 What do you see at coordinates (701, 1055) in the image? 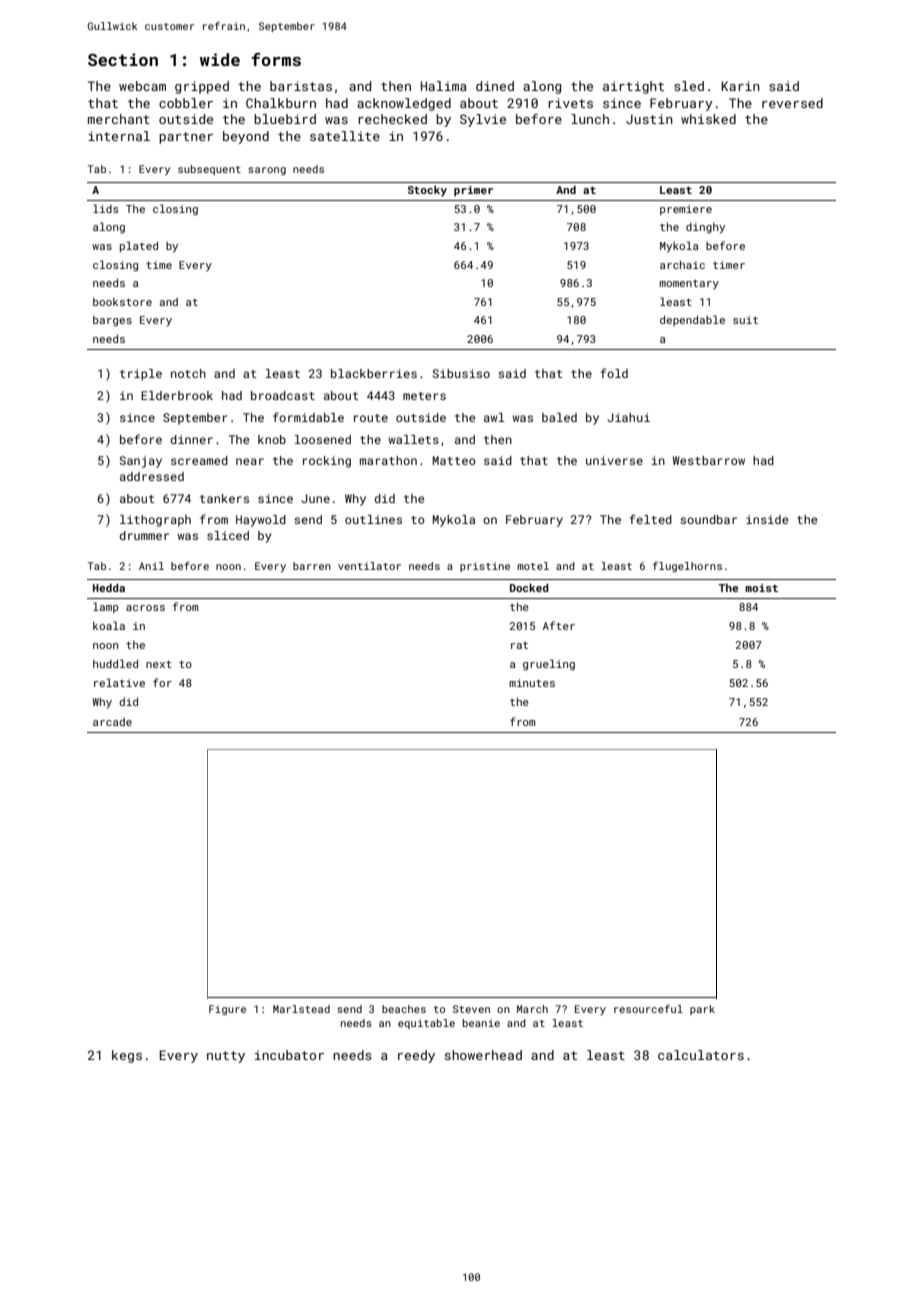
I see `calculators` at bounding box center [701, 1055].
